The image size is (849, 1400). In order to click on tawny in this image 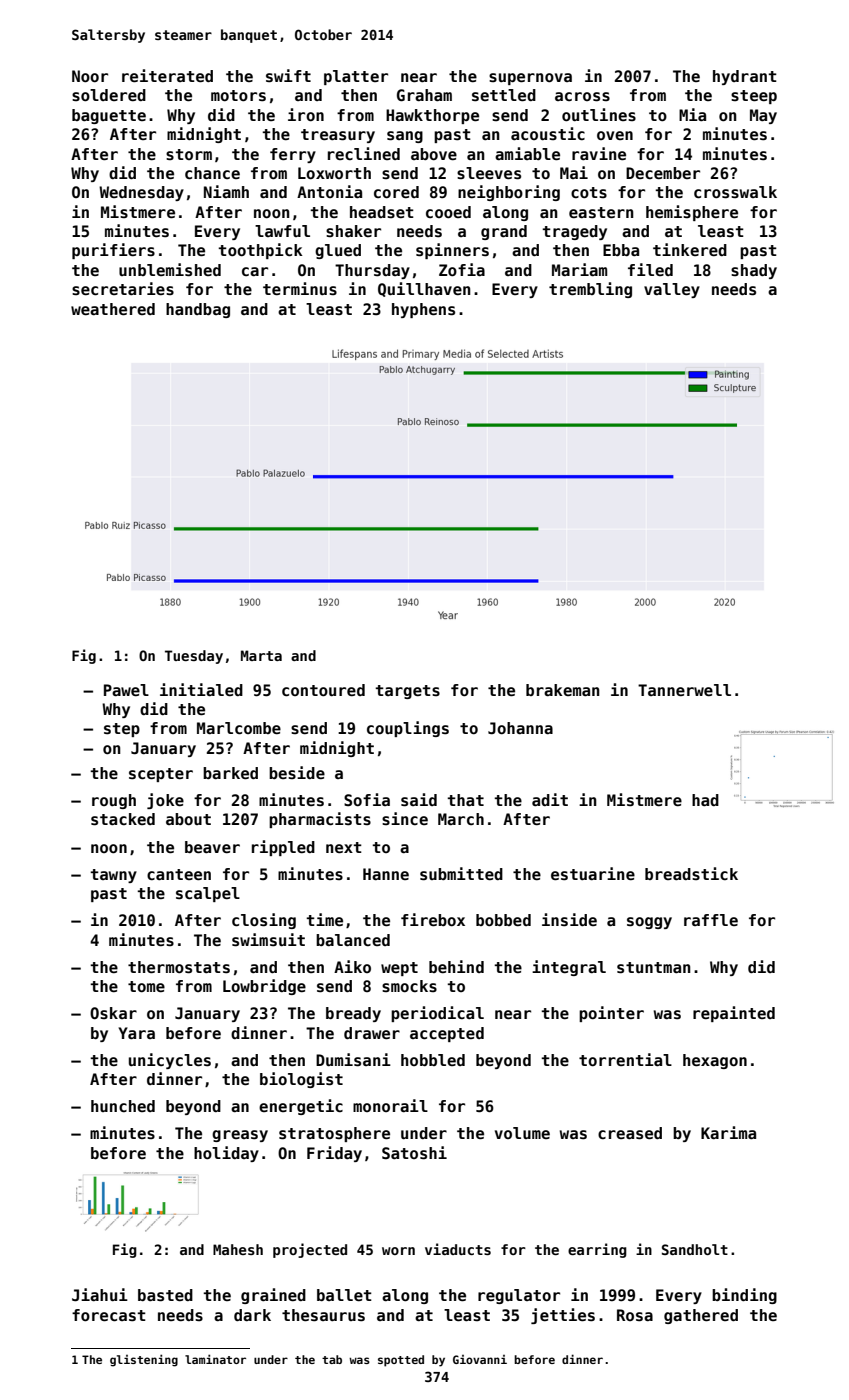, I will do `click(113, 876)`.
